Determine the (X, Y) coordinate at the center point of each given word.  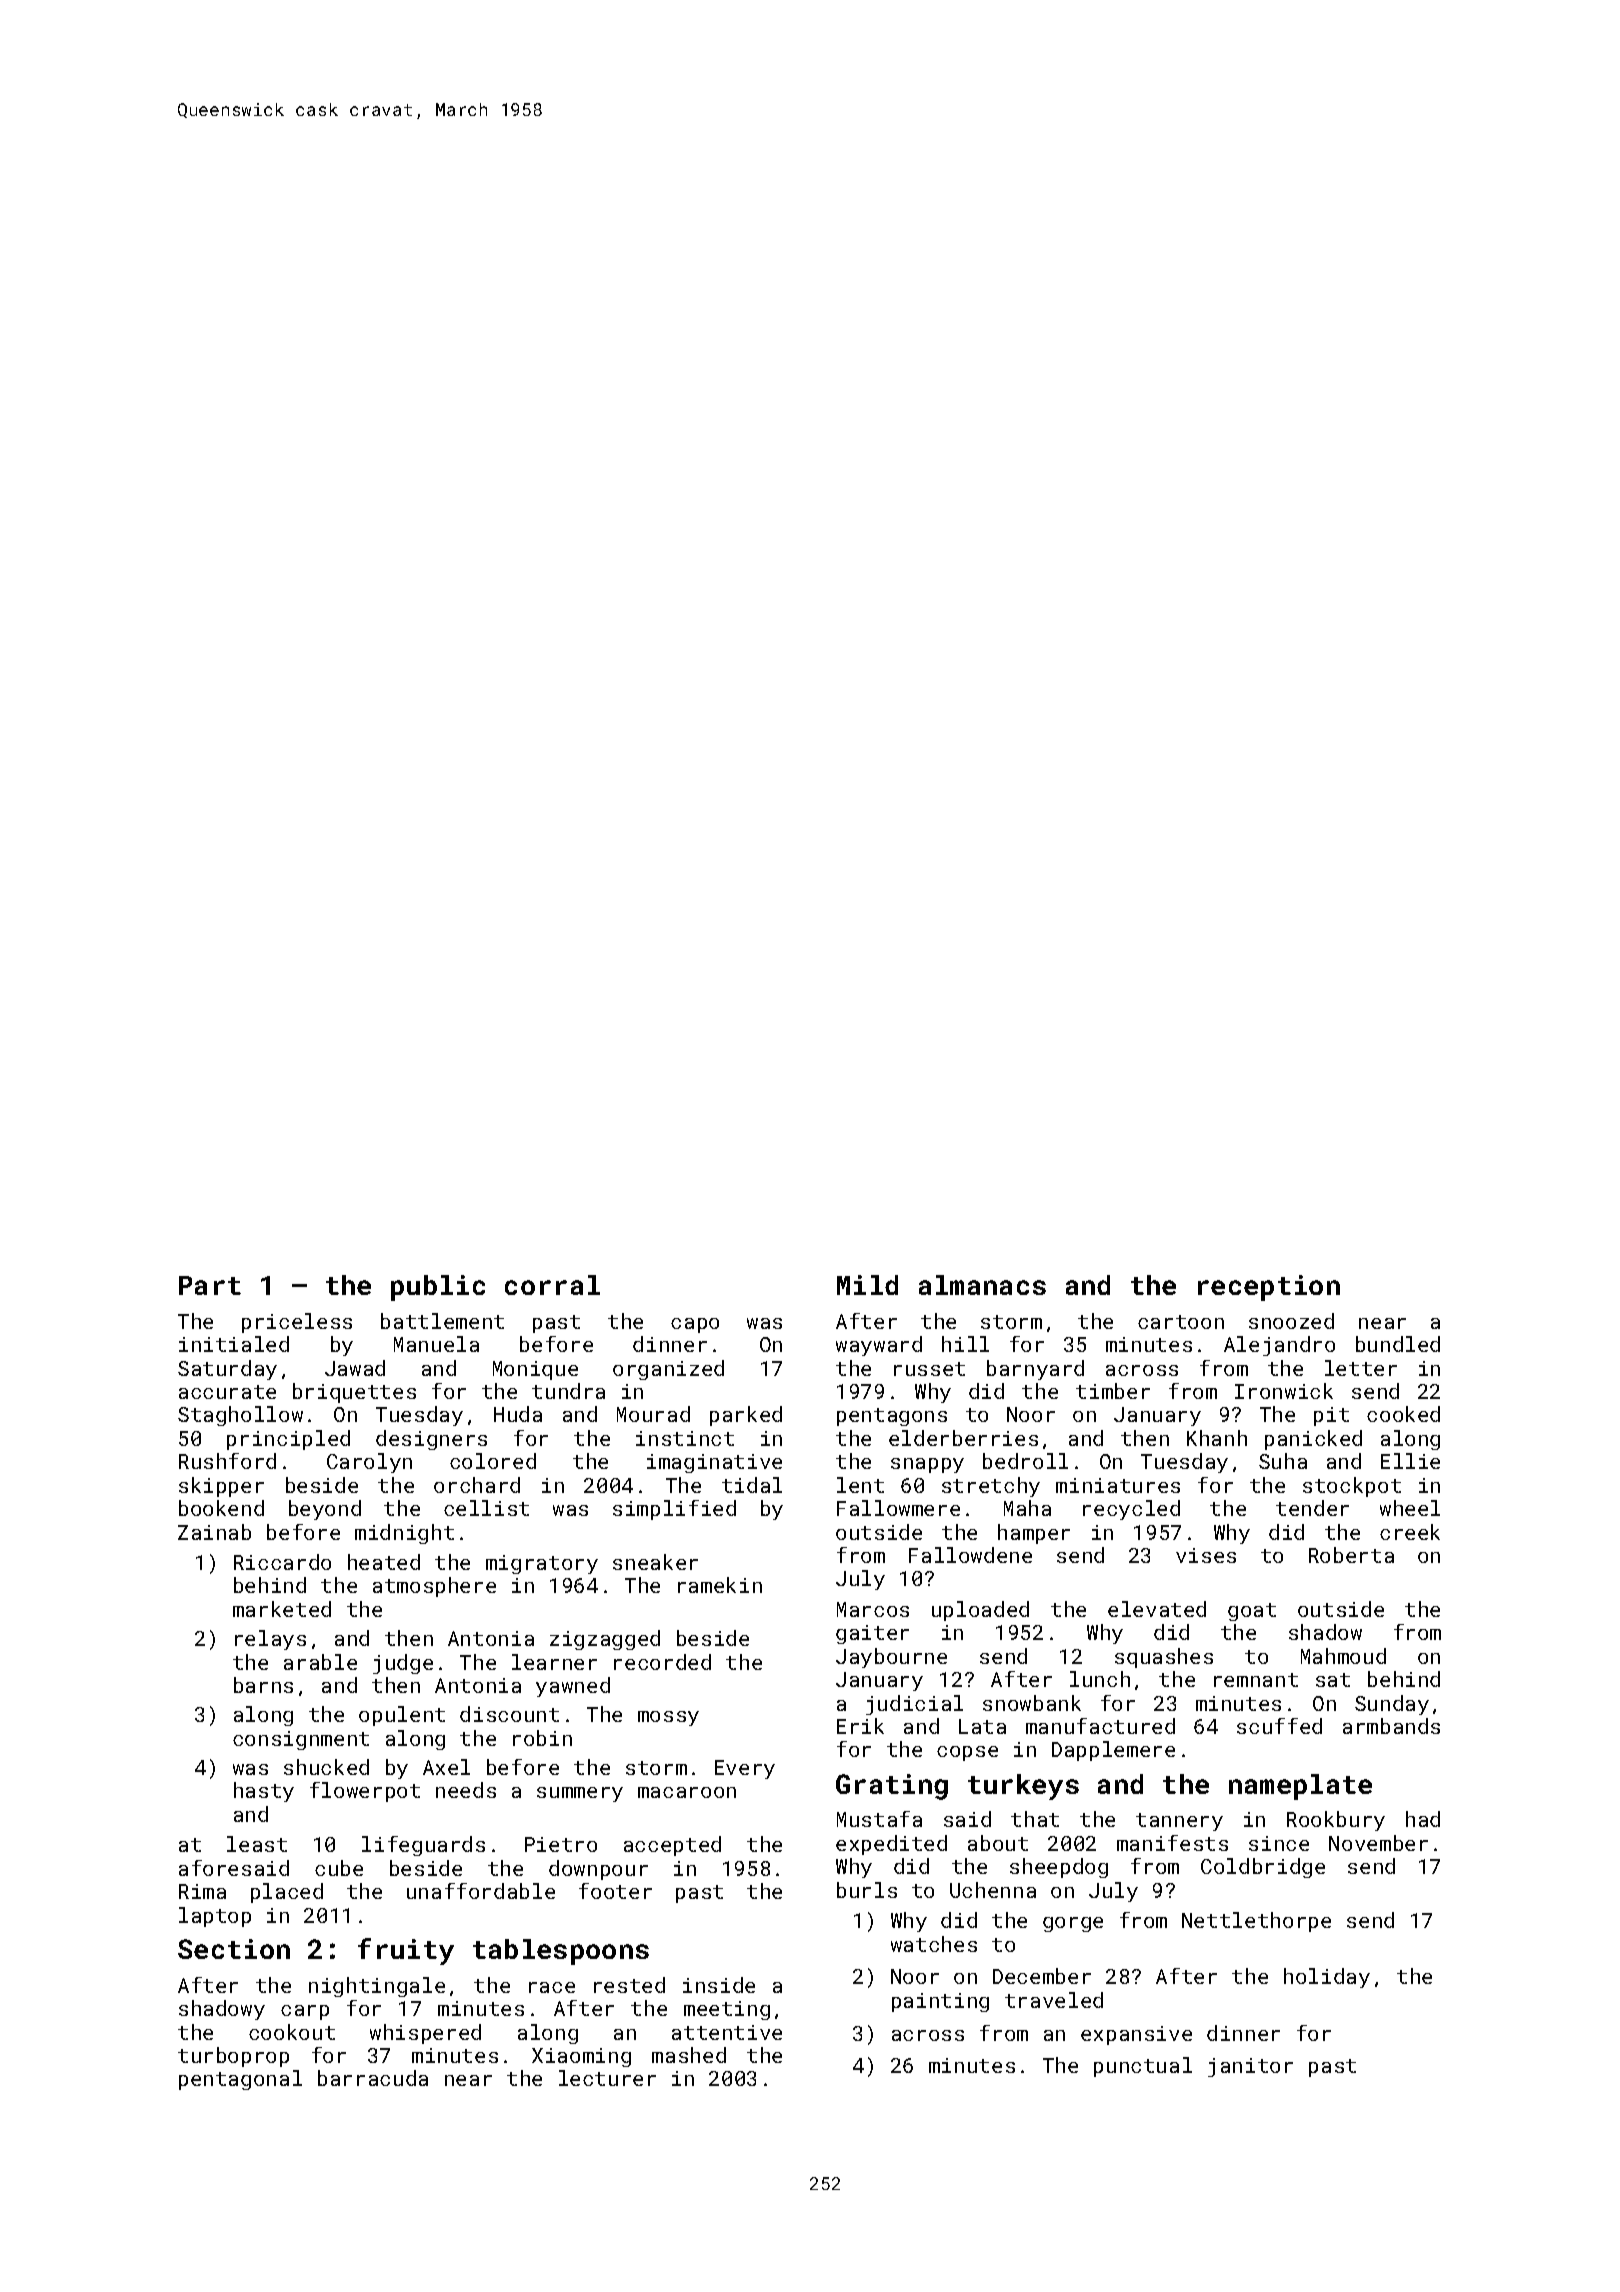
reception (1269, 1288)
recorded (662, 1662)
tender (1312, 1508)
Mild (867, 1285)
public (438, 1288)
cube (339, 1868)
